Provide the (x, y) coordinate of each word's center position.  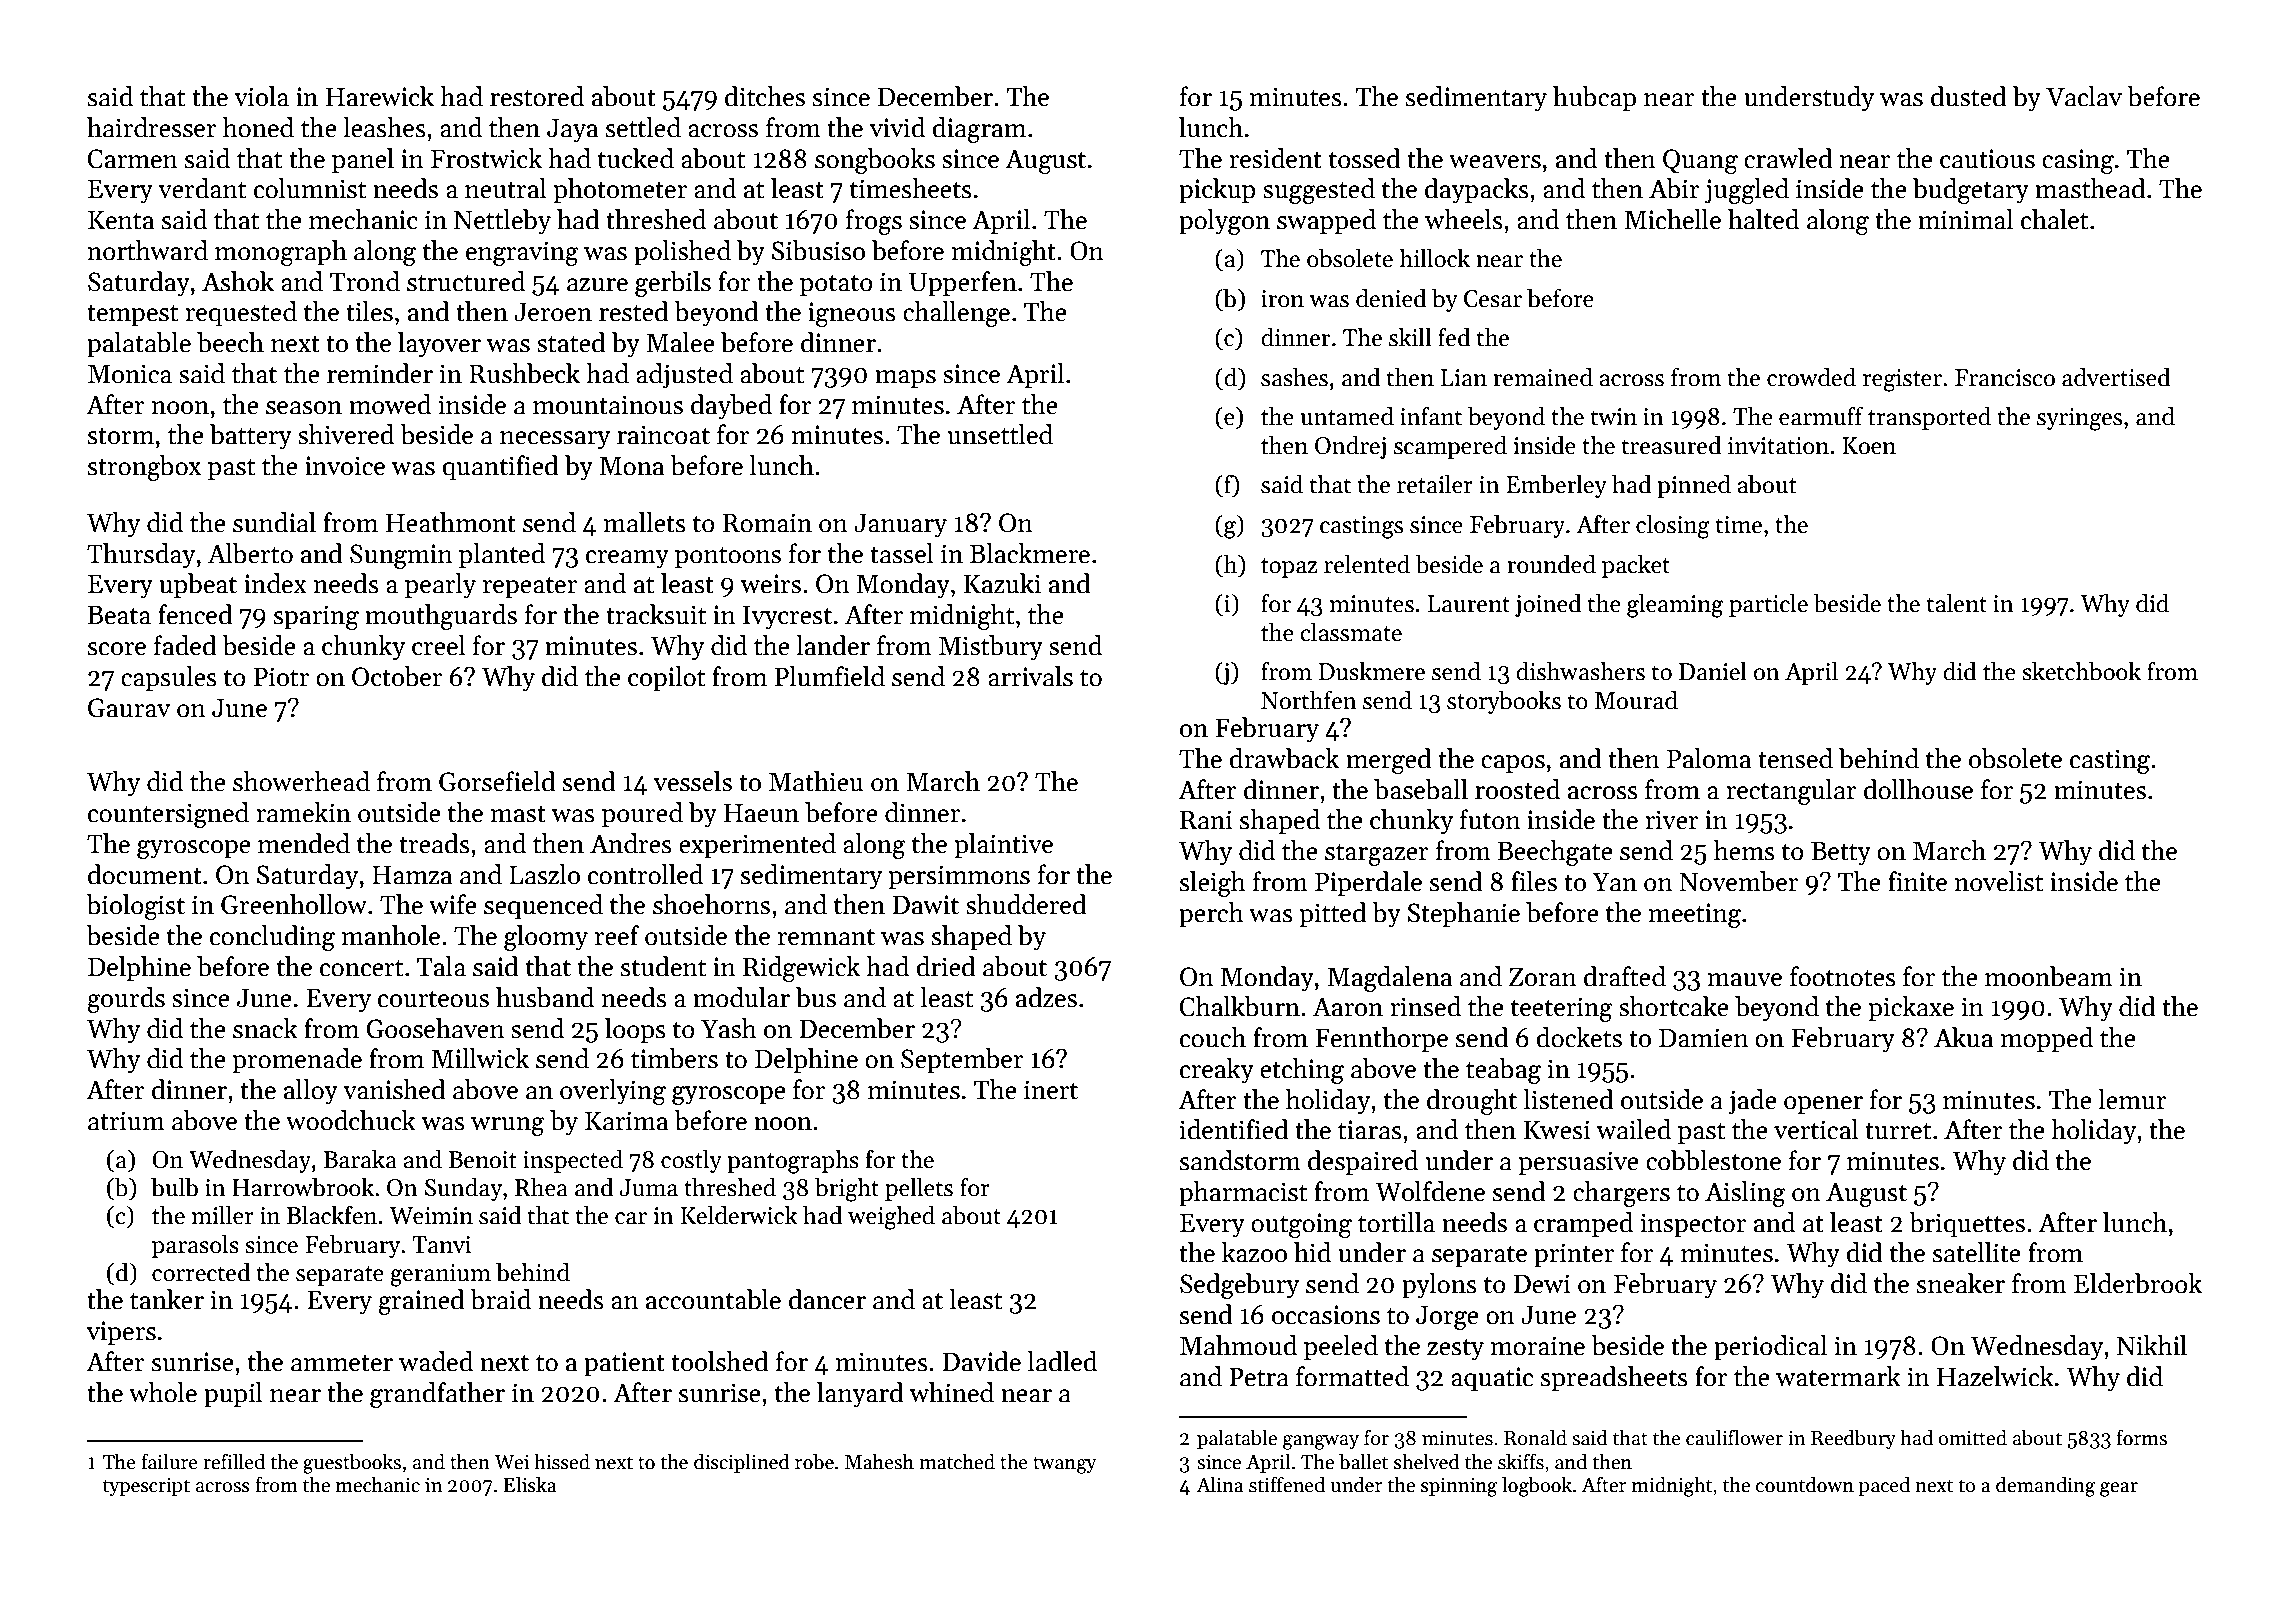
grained (421, 1302)
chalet (2054, 219)
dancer (827, 1299)
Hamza (412, 875)
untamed (1347, 416)
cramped (1583, 1225)
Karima (626, 1121)
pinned (1694, 486)
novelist (1999, 881)
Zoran (1543, 977)
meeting (1695, 915)
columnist (310, 188)
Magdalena (1389, 979)
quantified (500, 468)
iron (1282, 299)
